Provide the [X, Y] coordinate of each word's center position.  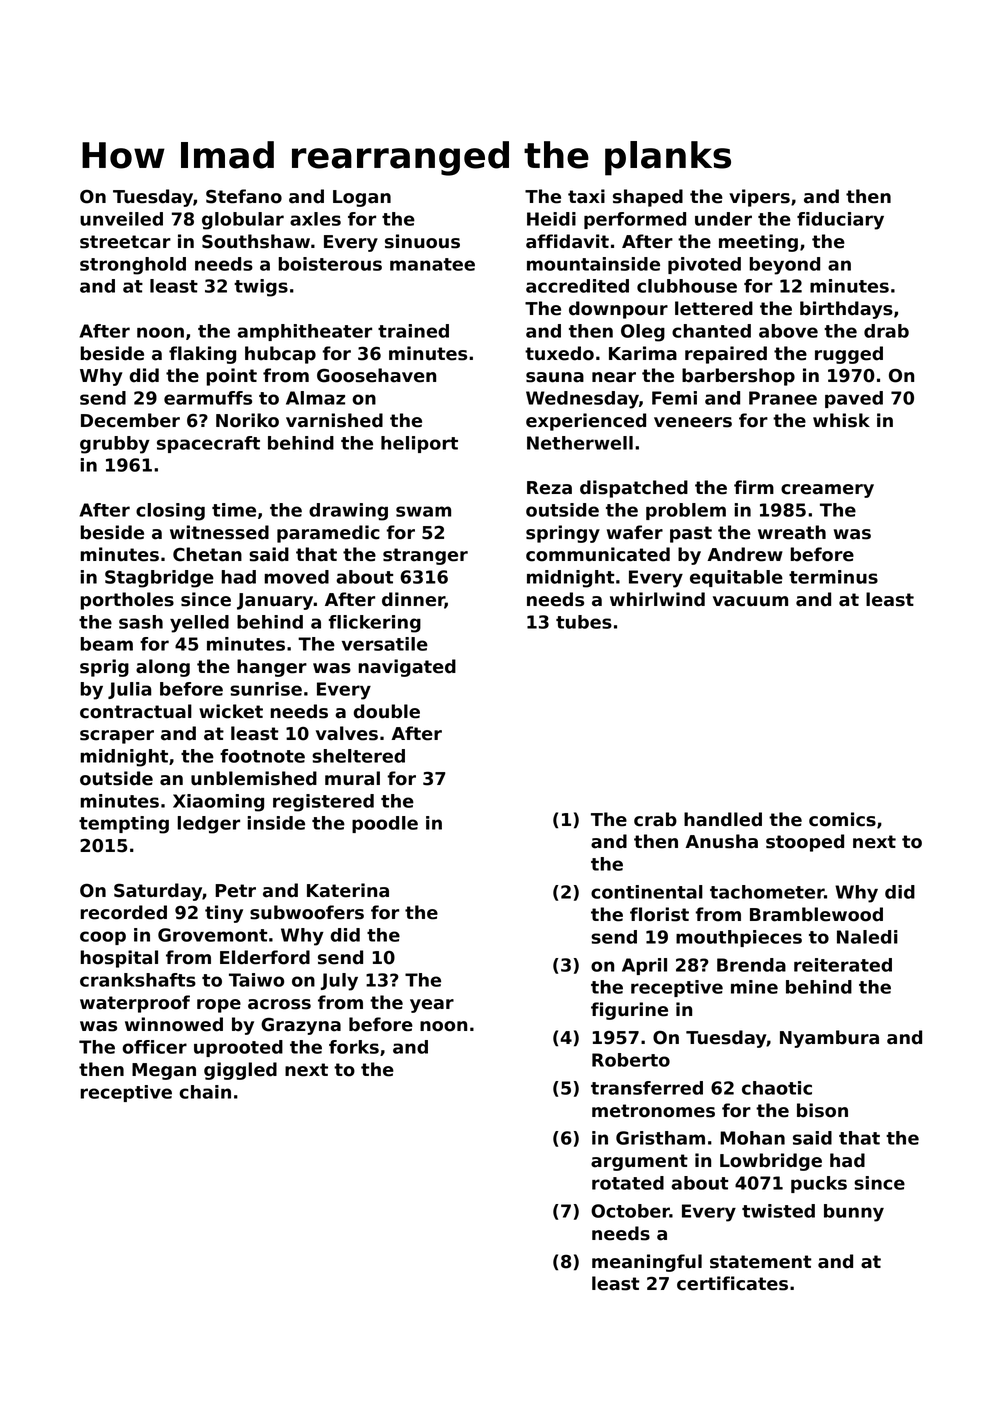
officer [154, 1047]
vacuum [750, 601]
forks [354, 1047]
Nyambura [829, 1039]
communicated [598, 554]
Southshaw [256, 241]
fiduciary [840, 221]
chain [205, 1092]
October [630, 1211]
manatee [432, 264]
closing [170, 512]
